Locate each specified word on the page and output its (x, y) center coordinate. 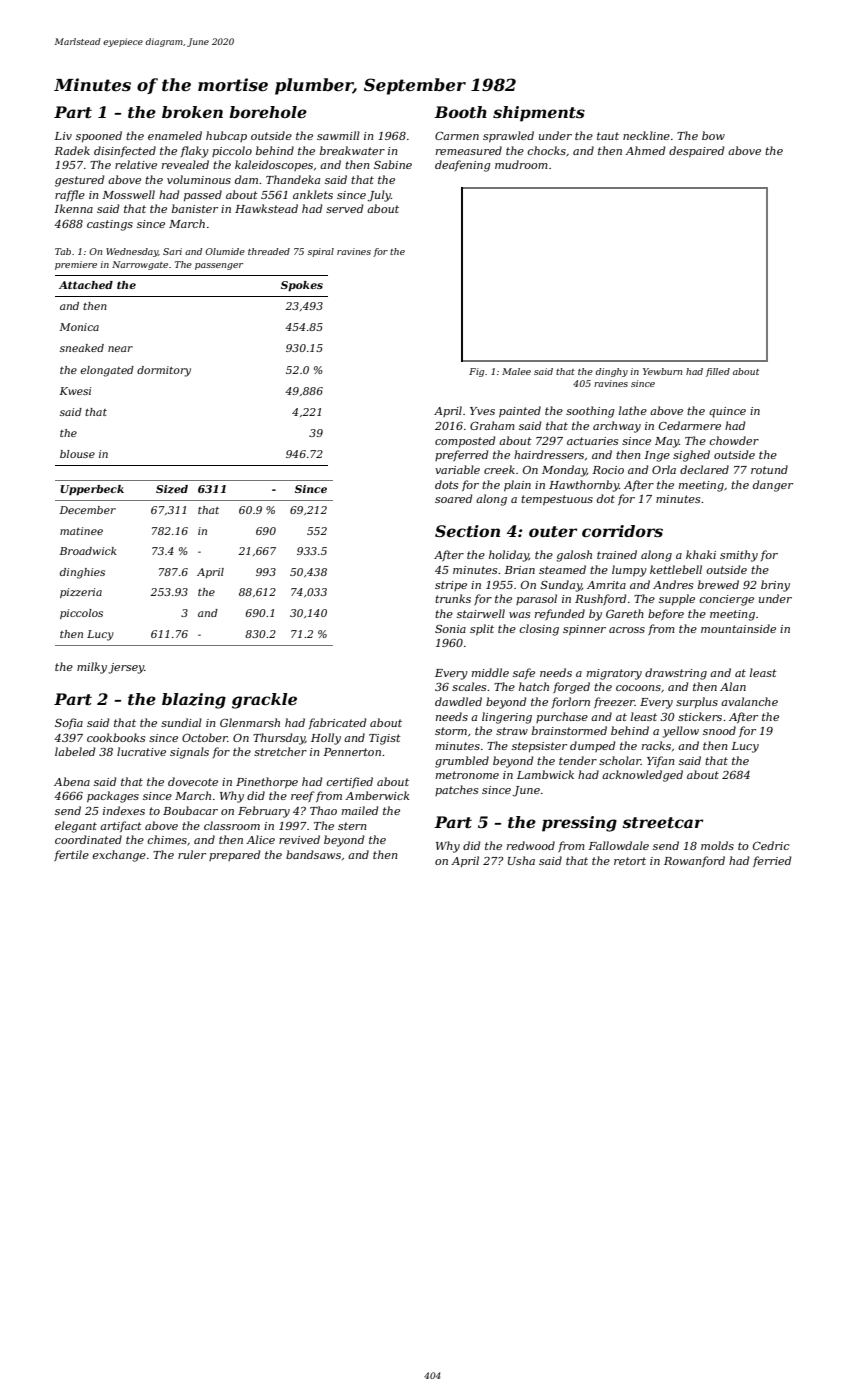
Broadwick (88, 551)
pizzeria (81, 593)
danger (773, 486)
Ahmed (645, 150)
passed (203, 195)
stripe (451, 586)
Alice (260, 839)
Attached (86, 285)
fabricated (337, 723)
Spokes (302, 286)
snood (719, 730)
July (379, 196)
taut (608, 136)
